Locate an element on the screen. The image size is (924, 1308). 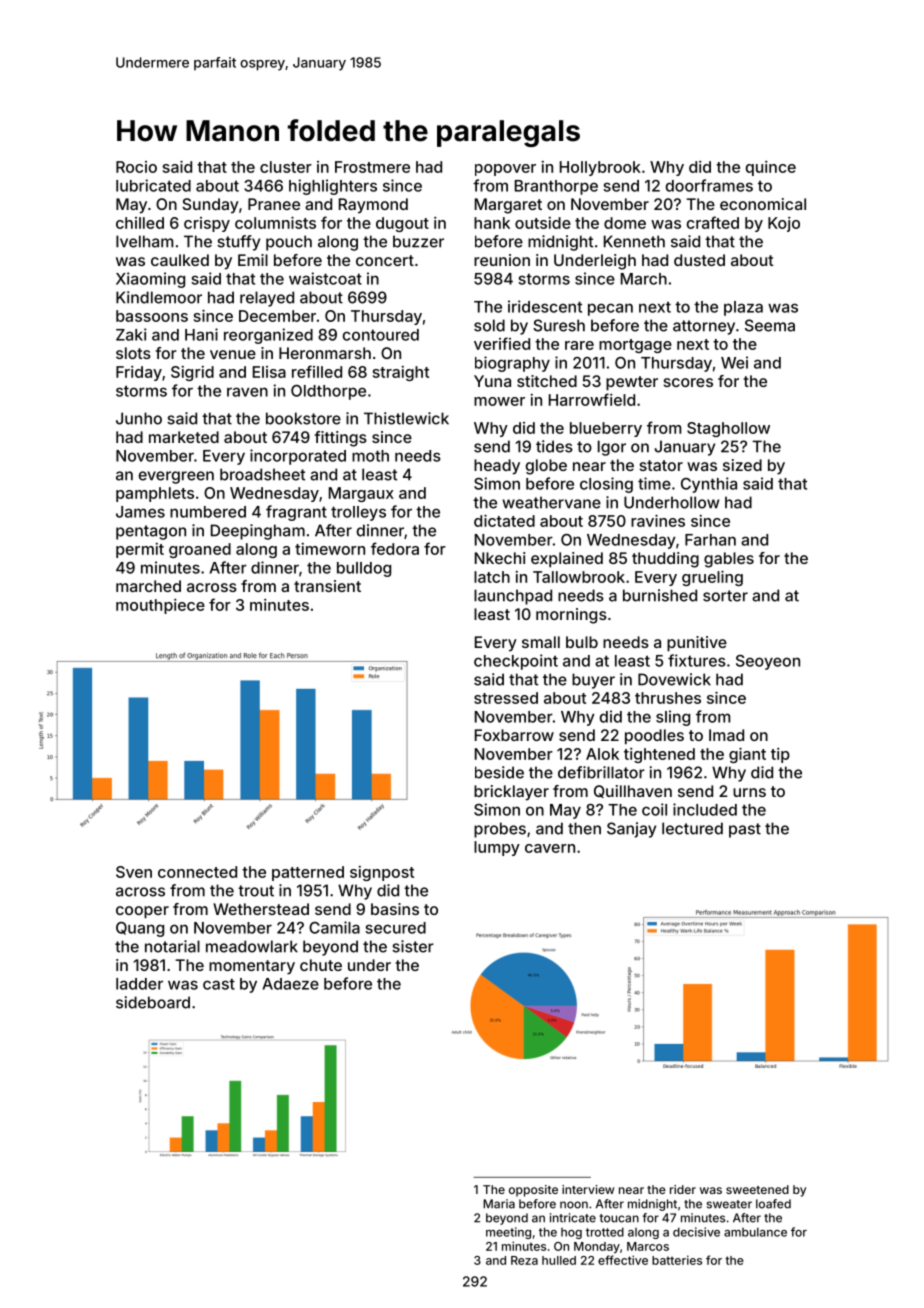
pecan is located at coordinates (610, 309).
